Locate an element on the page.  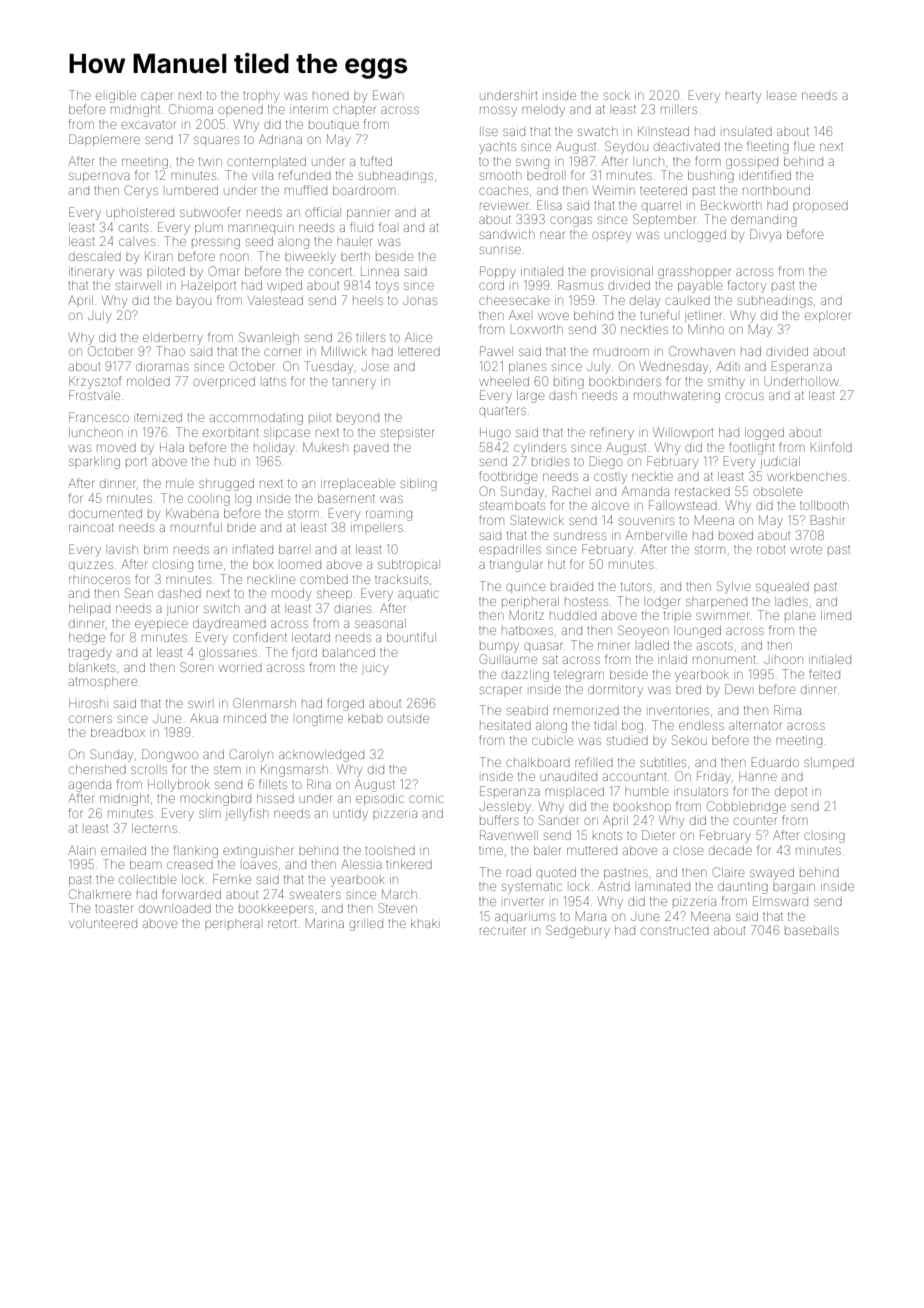
hub is located at coordinates (225, 461).
